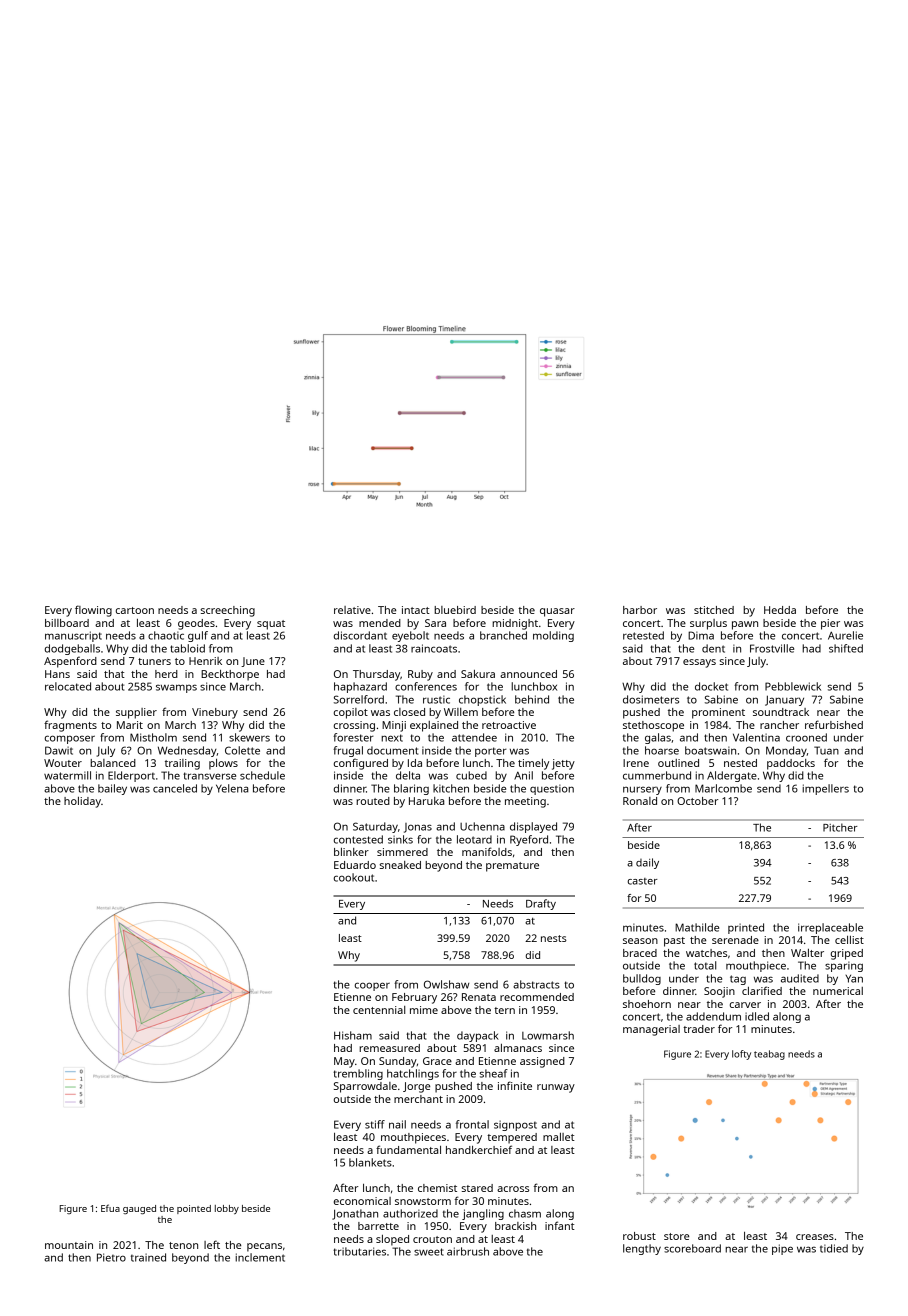  I want to click on tidied, so click(834, 1248).
